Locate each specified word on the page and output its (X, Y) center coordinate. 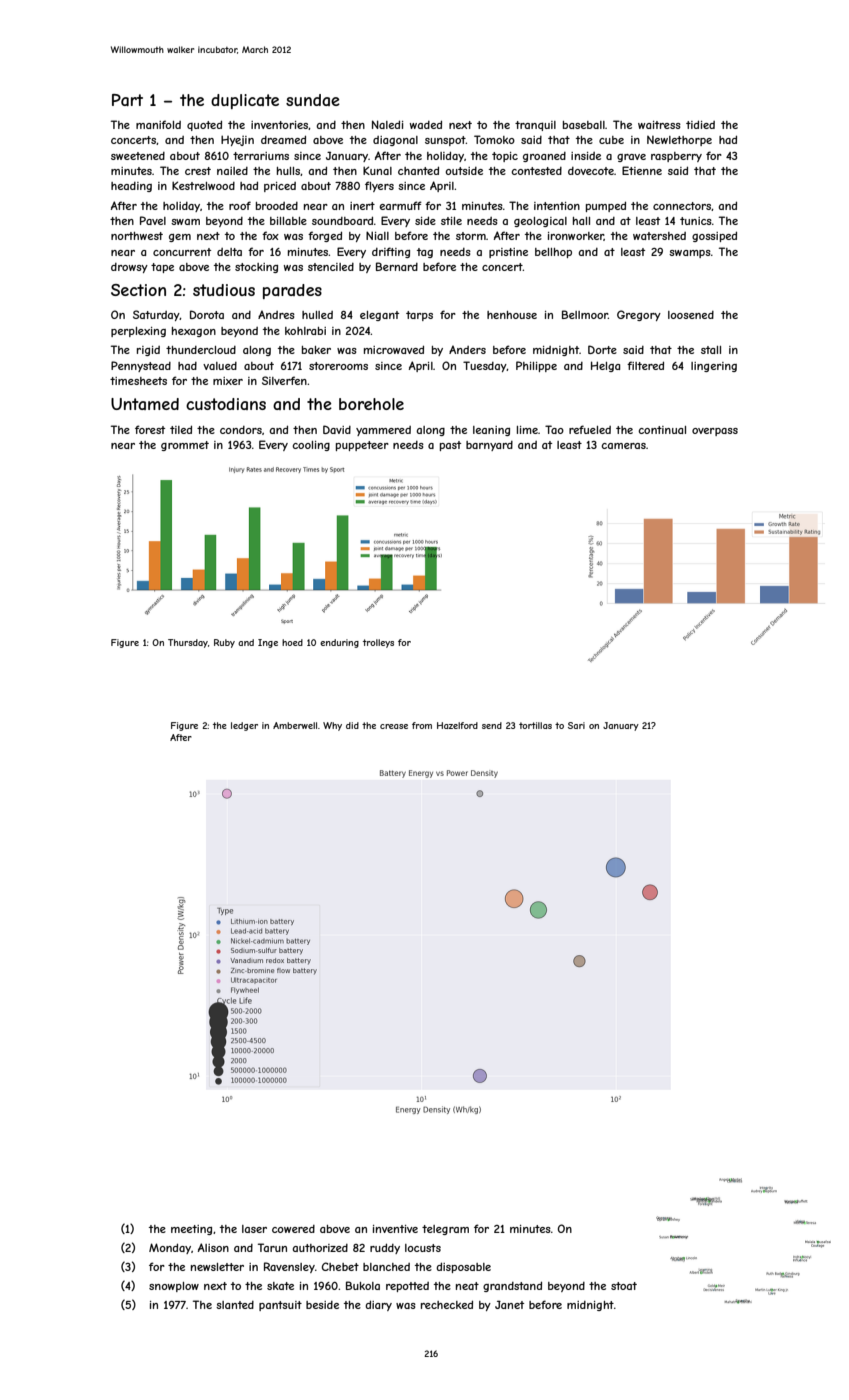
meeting (191, 1230)
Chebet (340, 1266)
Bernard (397, 266)
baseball (584, 125)
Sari (576, 725)
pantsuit (280, 1306)
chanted (418, 170)
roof (240, 205)
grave (631, 158)
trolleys (378, 643)
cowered (293, 1229)
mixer (228, 381)
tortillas (535, 725)
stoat (624, 1286)
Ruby (224, 643)
